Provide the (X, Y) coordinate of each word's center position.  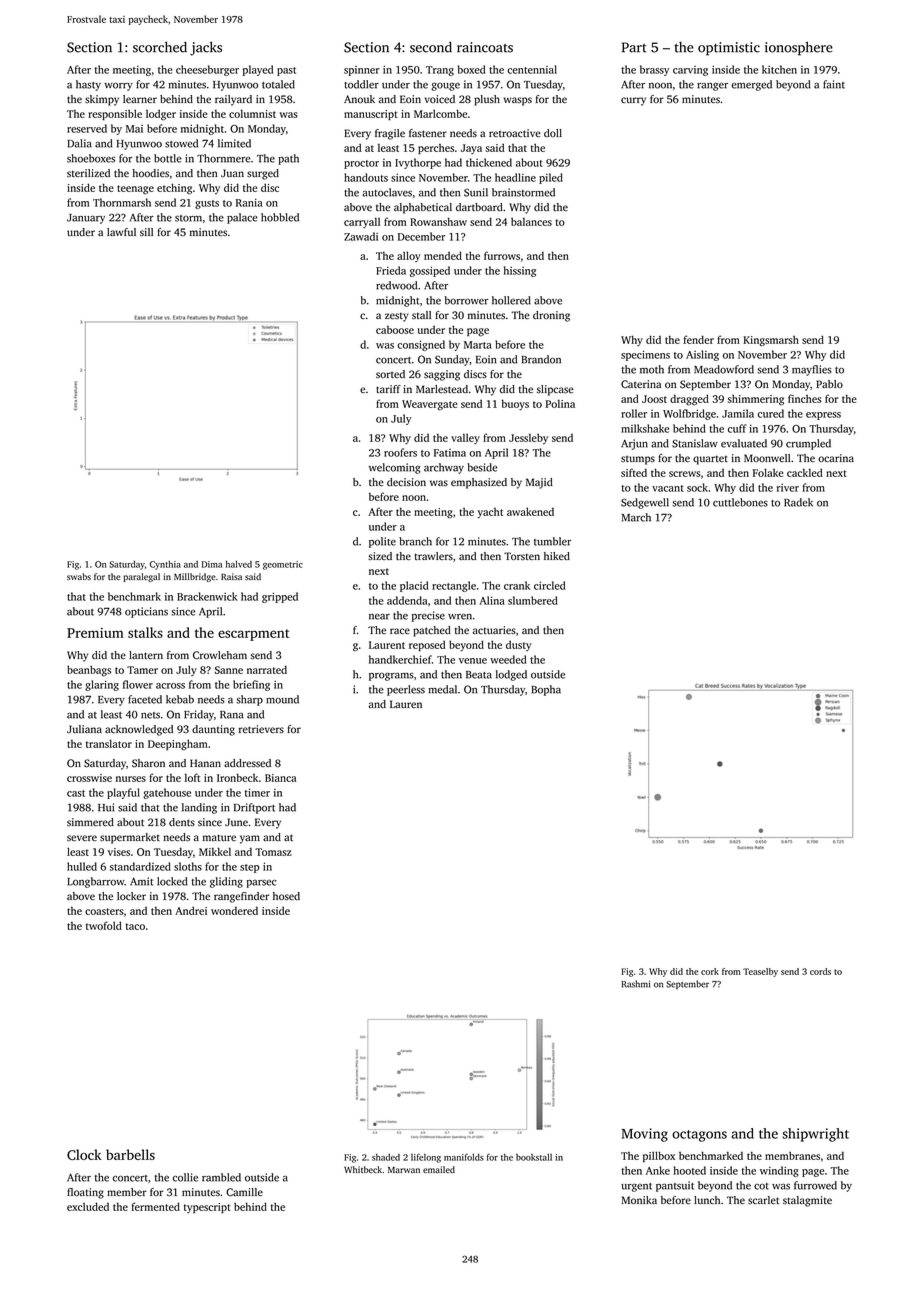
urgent (636, 1187)
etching (174, 189)
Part (634, 47)
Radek (798, 502)
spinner (362, 71)
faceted (145, 699)
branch (415, 541)
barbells (130, 1154)
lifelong (426, 1158)
